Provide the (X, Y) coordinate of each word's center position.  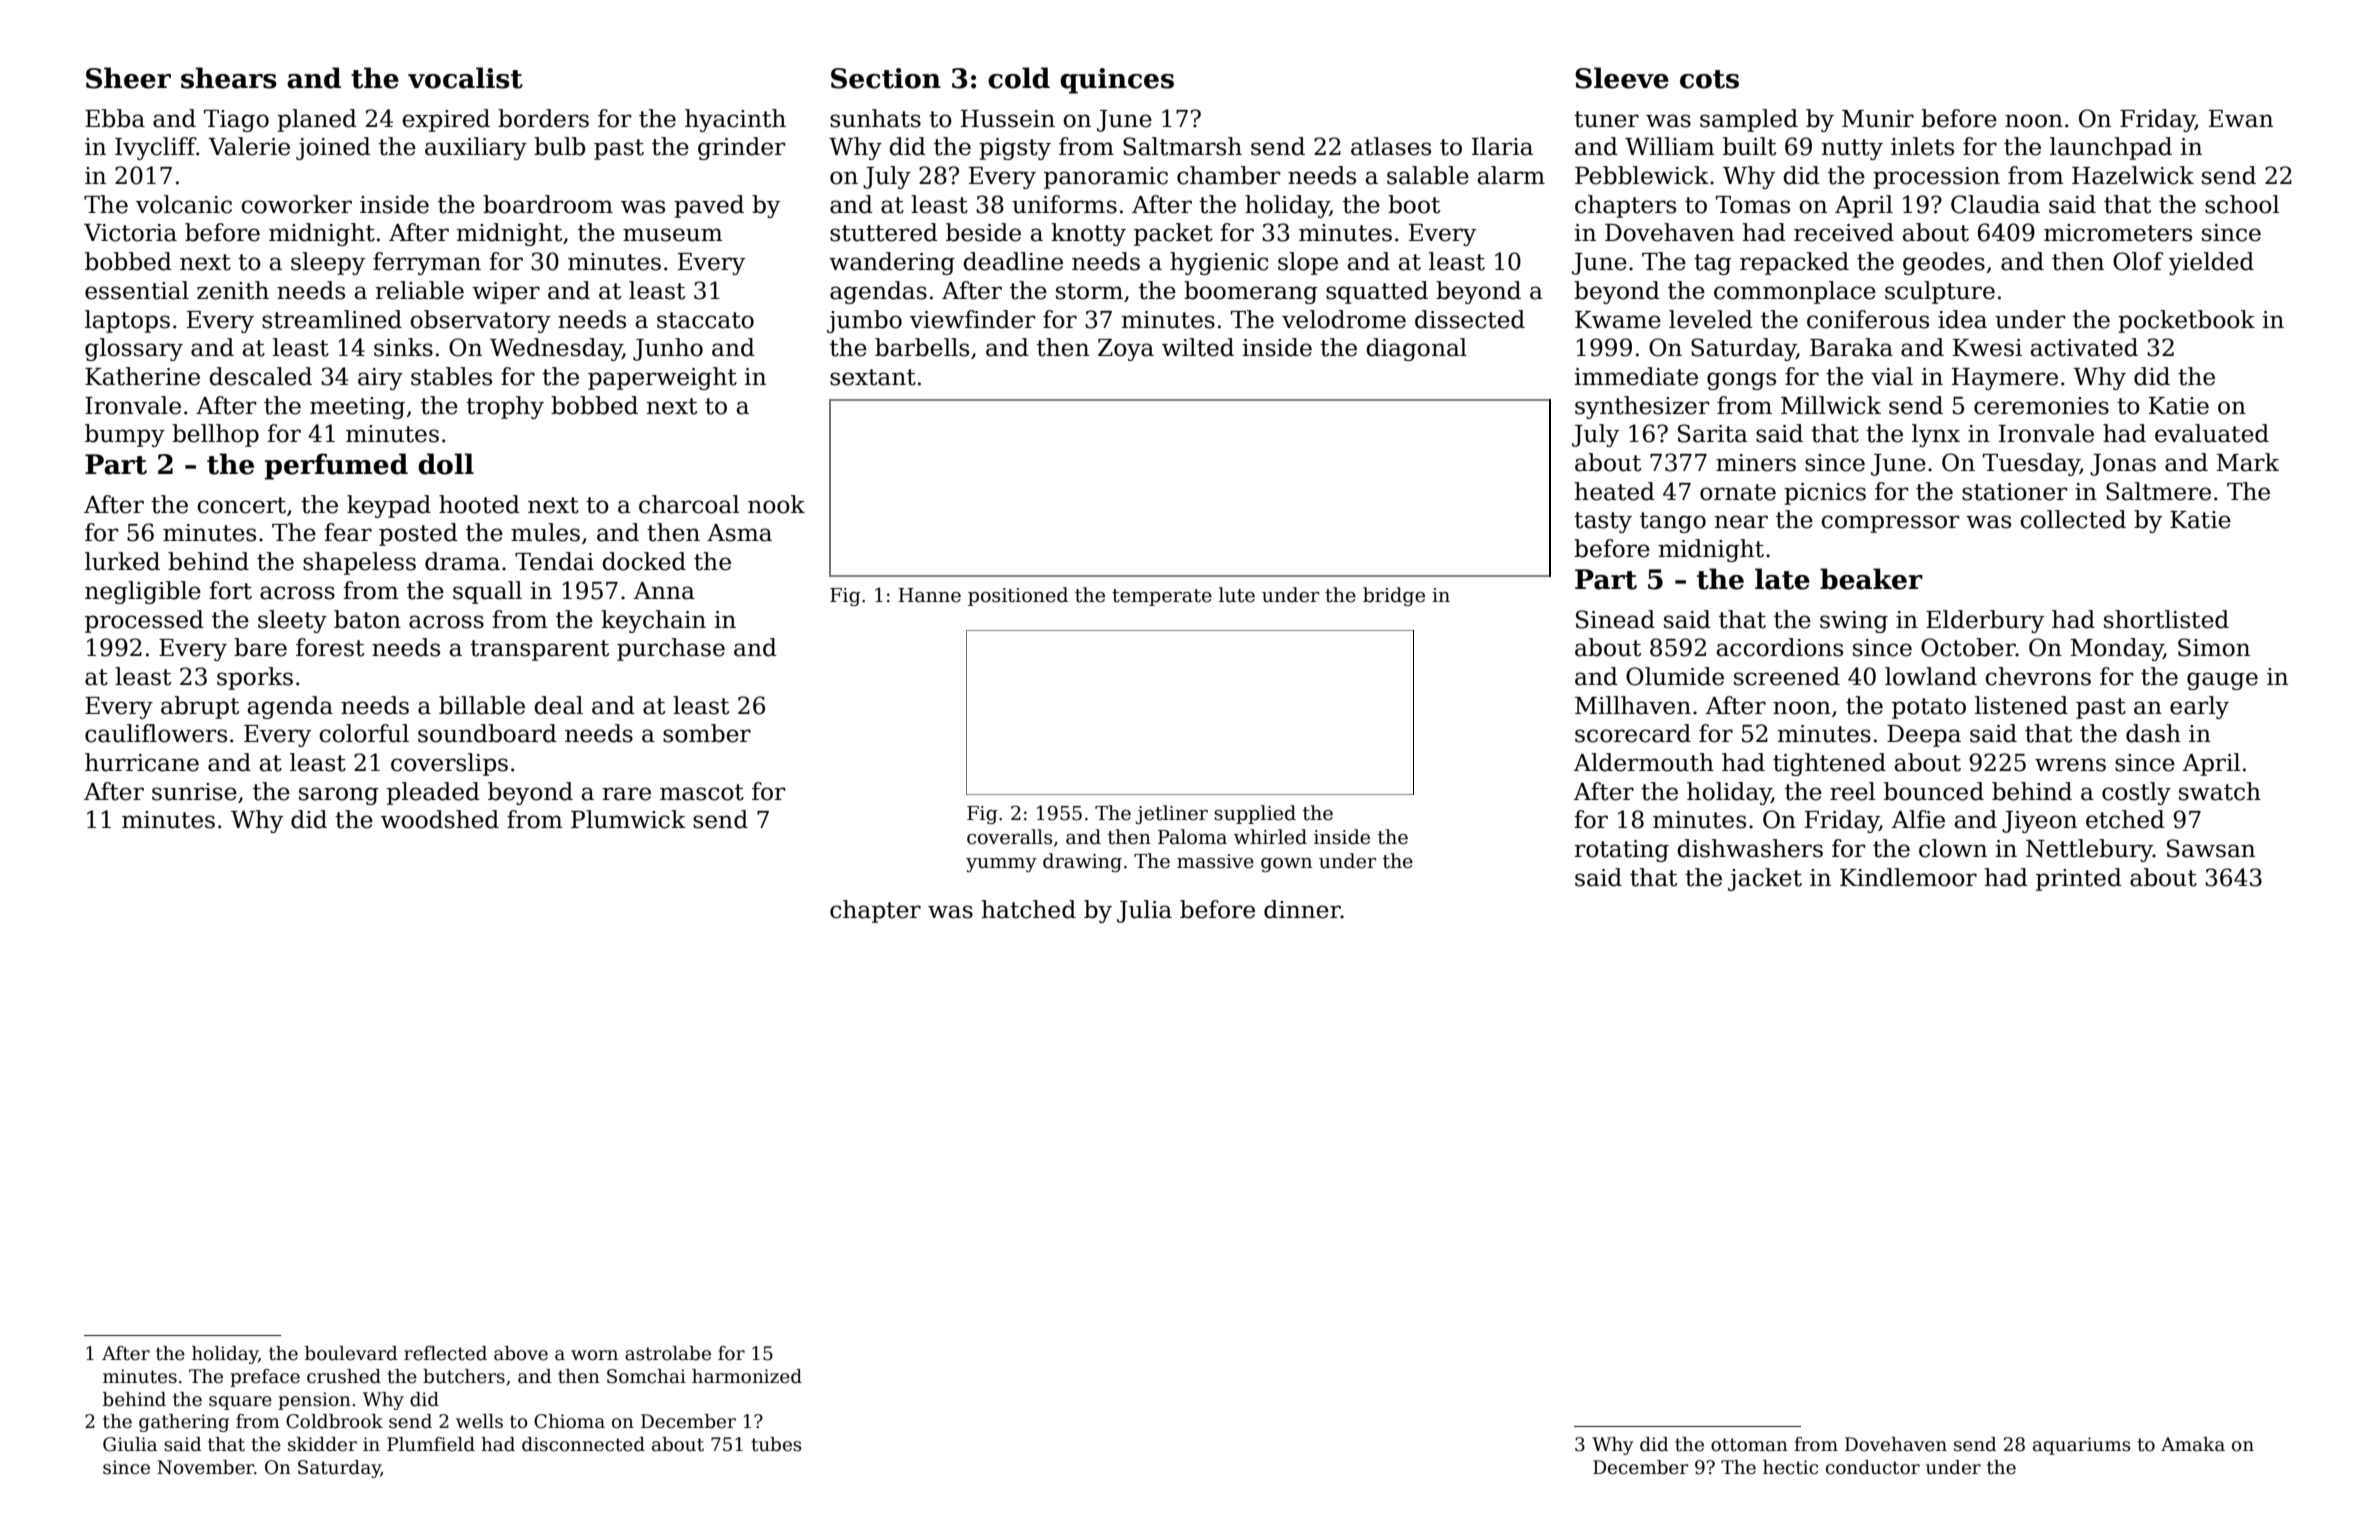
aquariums (2082, 1446)
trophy (505, 407)
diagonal (1416, 349)
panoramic (1106, 178)
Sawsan (2211, 848)
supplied (1255, 814)
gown (1286, 865)
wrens (2070, 765)
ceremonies (2041, 406)
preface (265, 1378)
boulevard (351, 1353)
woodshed (440, 819)
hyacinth (735, 120)
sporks (255, 678)
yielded (2211, 263)
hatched (1029, 909)
